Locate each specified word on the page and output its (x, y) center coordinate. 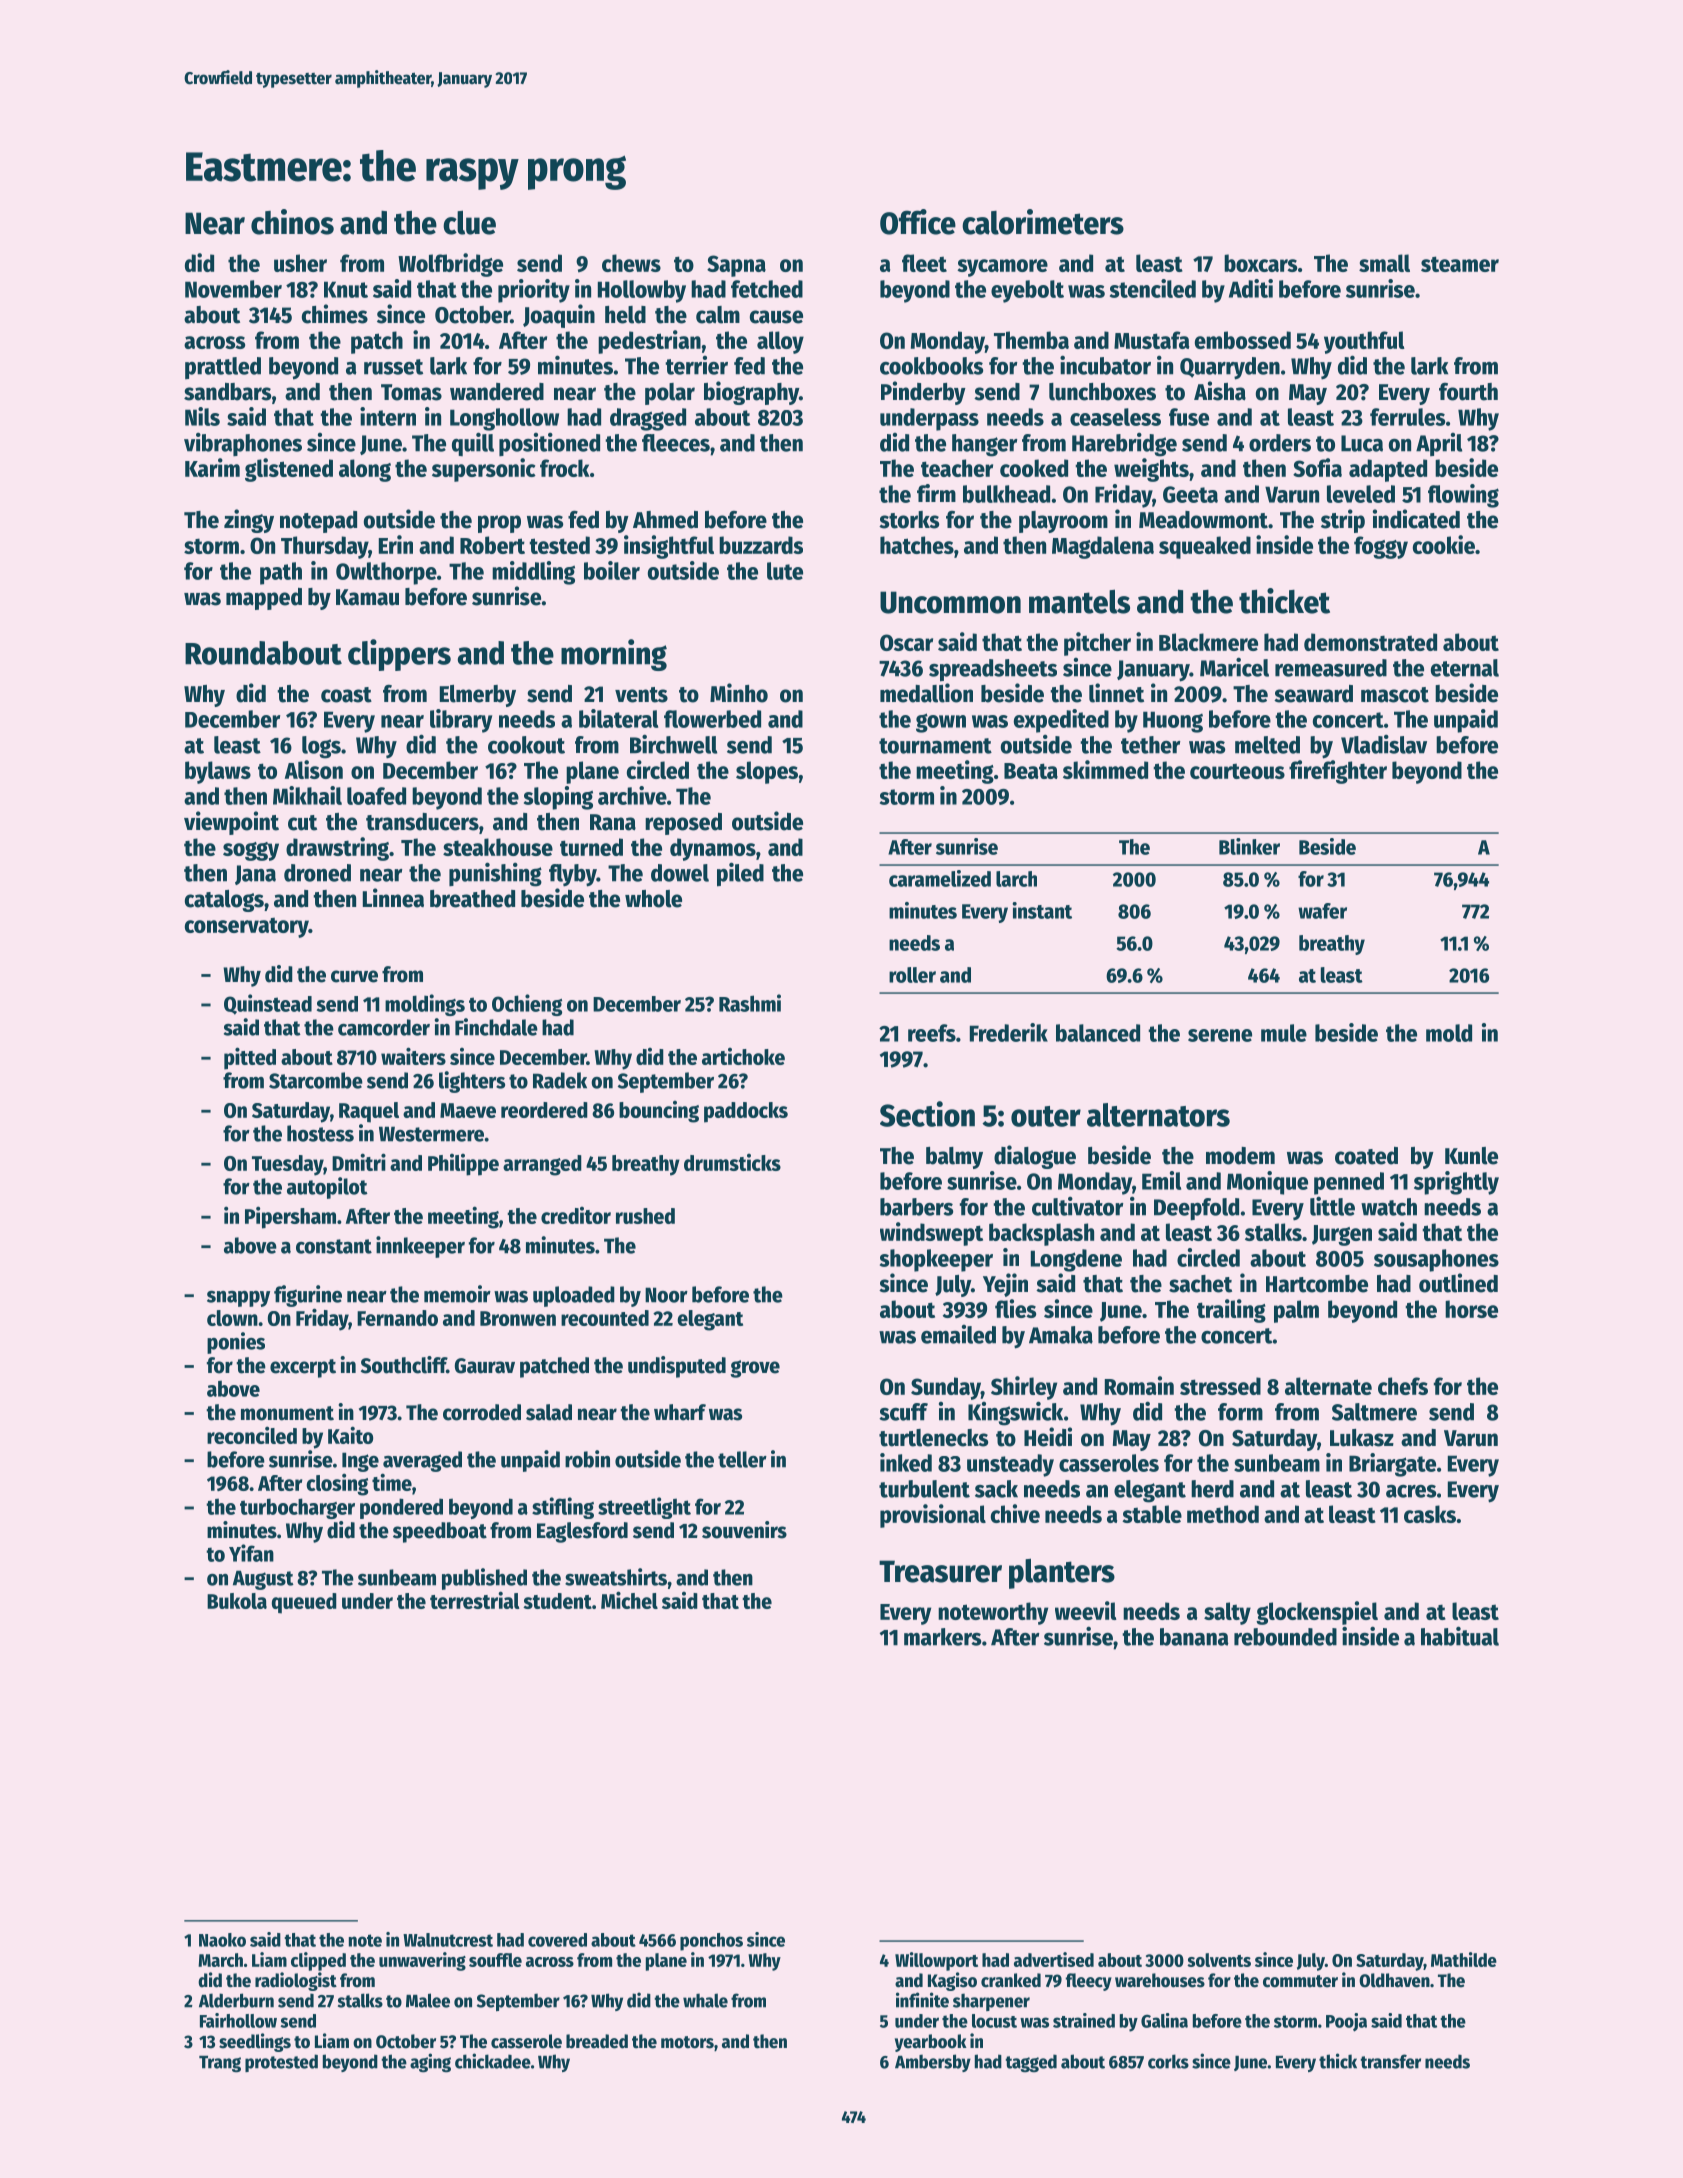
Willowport (936, 1961)
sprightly (1456, 1183)
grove (755, 1369)
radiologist (296, 1981)
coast (346, 695)
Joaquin (559, 316)
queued (304, 1603)
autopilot (327, 1188)
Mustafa (1151, 340)
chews (631, 263)
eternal (1465, 668)
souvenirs (744, 1530)
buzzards (761, 545)
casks (1430, 1514)
